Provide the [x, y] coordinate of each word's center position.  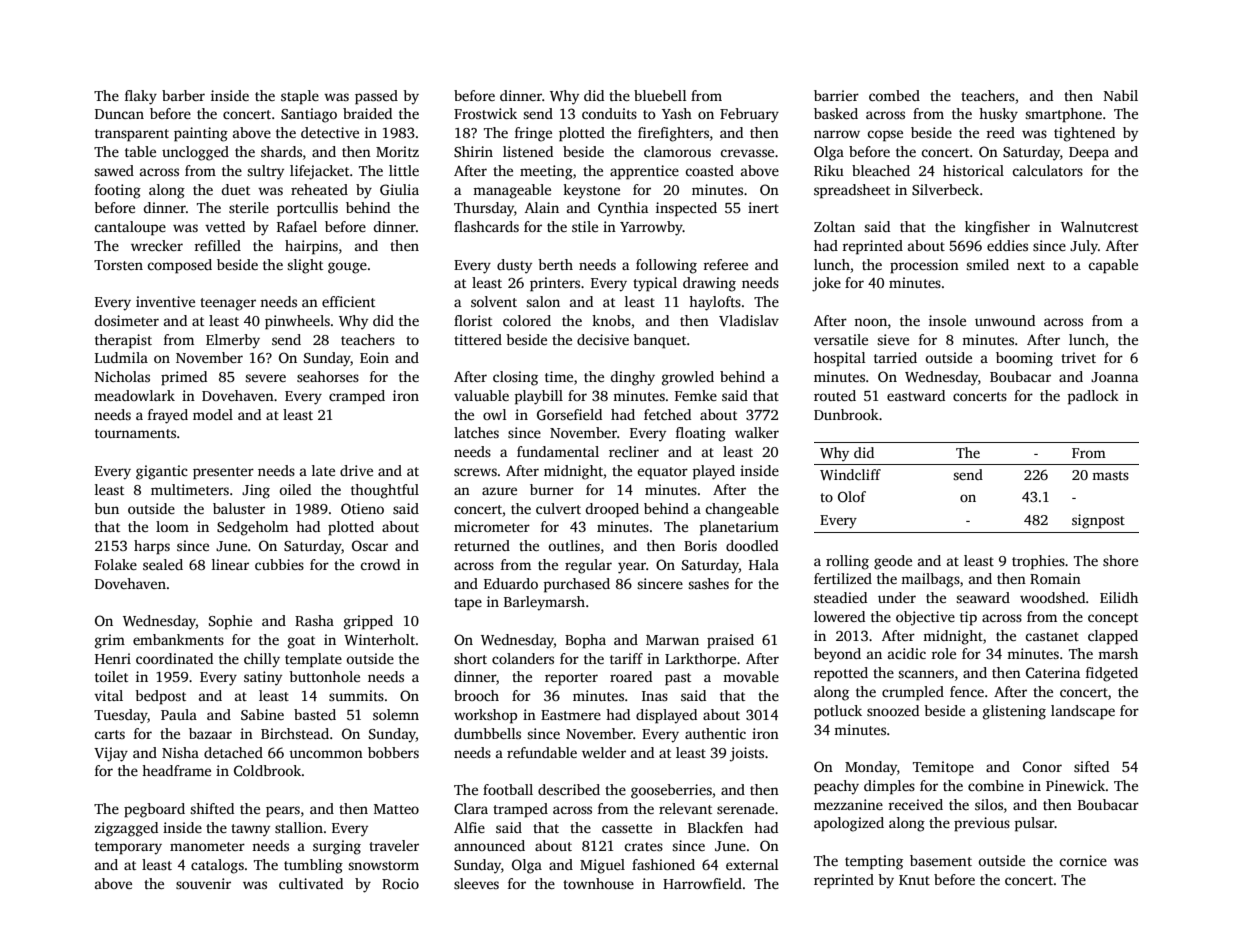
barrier [836, 95]
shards [281, 151]
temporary [128, 848]
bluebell [660, 95]
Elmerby [233, 341]
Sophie [230, 622]
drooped [612, 510]
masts [1110, 475]
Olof [852, 496]
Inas [655, 696]
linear [230, 564]
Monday [871, 768]
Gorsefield [569, 414]
